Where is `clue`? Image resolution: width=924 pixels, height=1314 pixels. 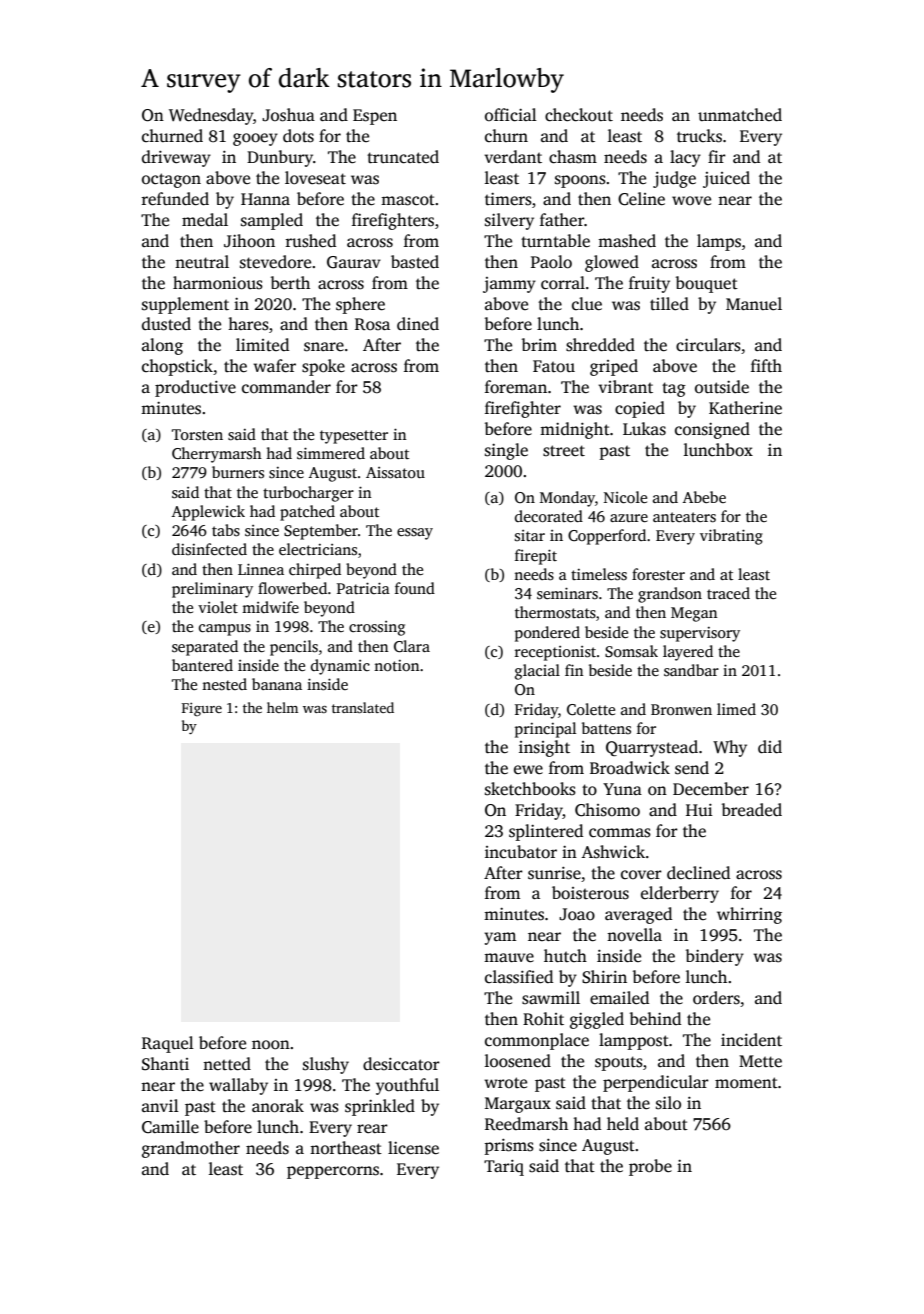
clue is located at coordinates (587, 304).
